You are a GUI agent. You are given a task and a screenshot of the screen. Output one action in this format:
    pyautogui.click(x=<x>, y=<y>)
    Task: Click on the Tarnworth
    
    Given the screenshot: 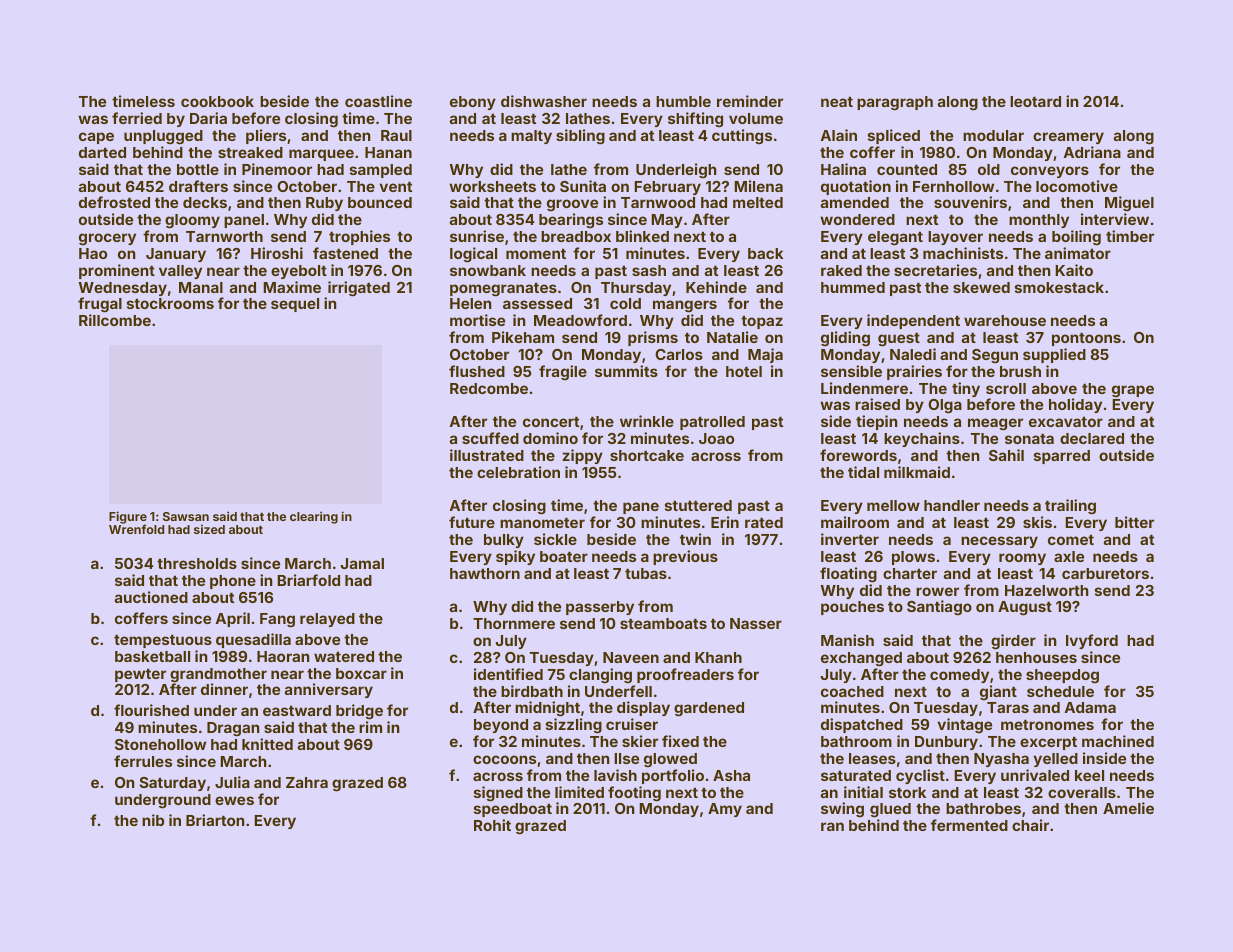 What is the action you would take?
    pyautogui.click(x=224, y=236)
